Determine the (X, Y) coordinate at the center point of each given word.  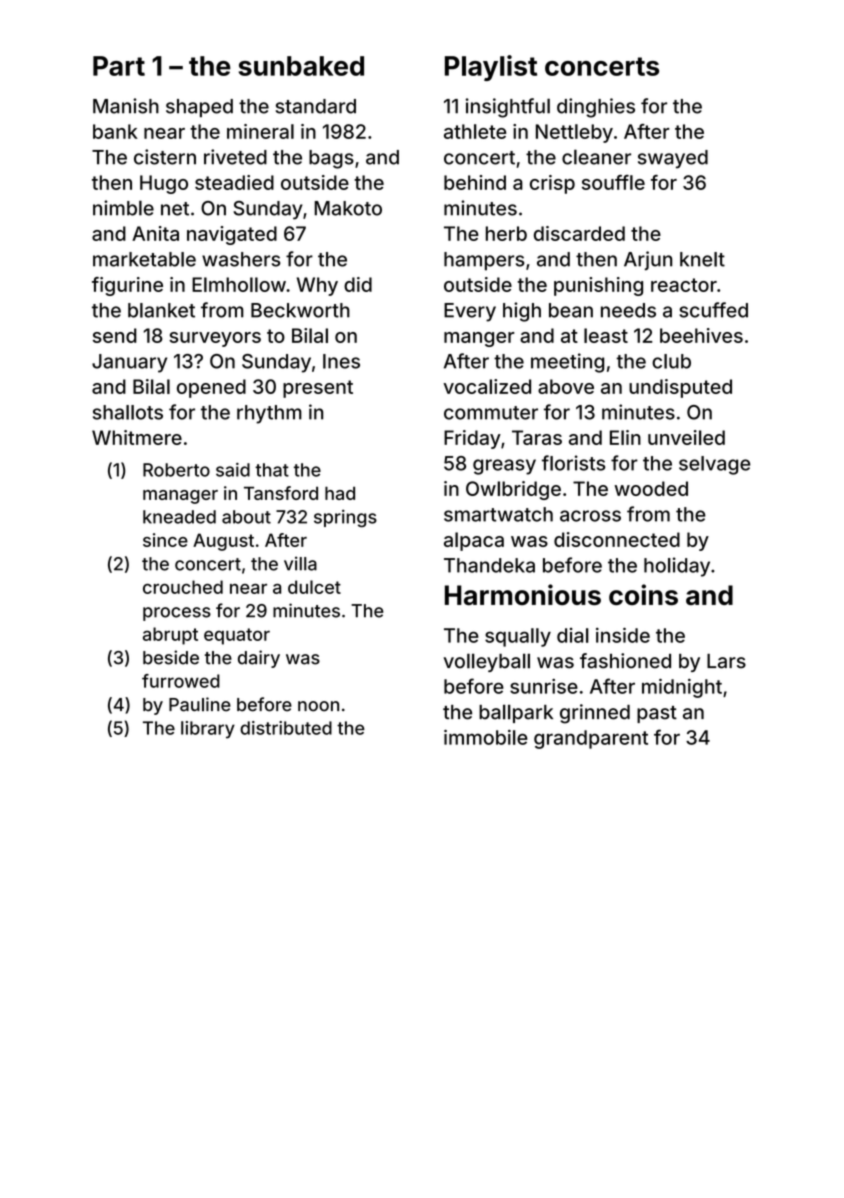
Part (119, 66)
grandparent (591, 739)
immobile (486, 737)
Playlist (491, 68)
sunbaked (301, 66)
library (208, 730)
